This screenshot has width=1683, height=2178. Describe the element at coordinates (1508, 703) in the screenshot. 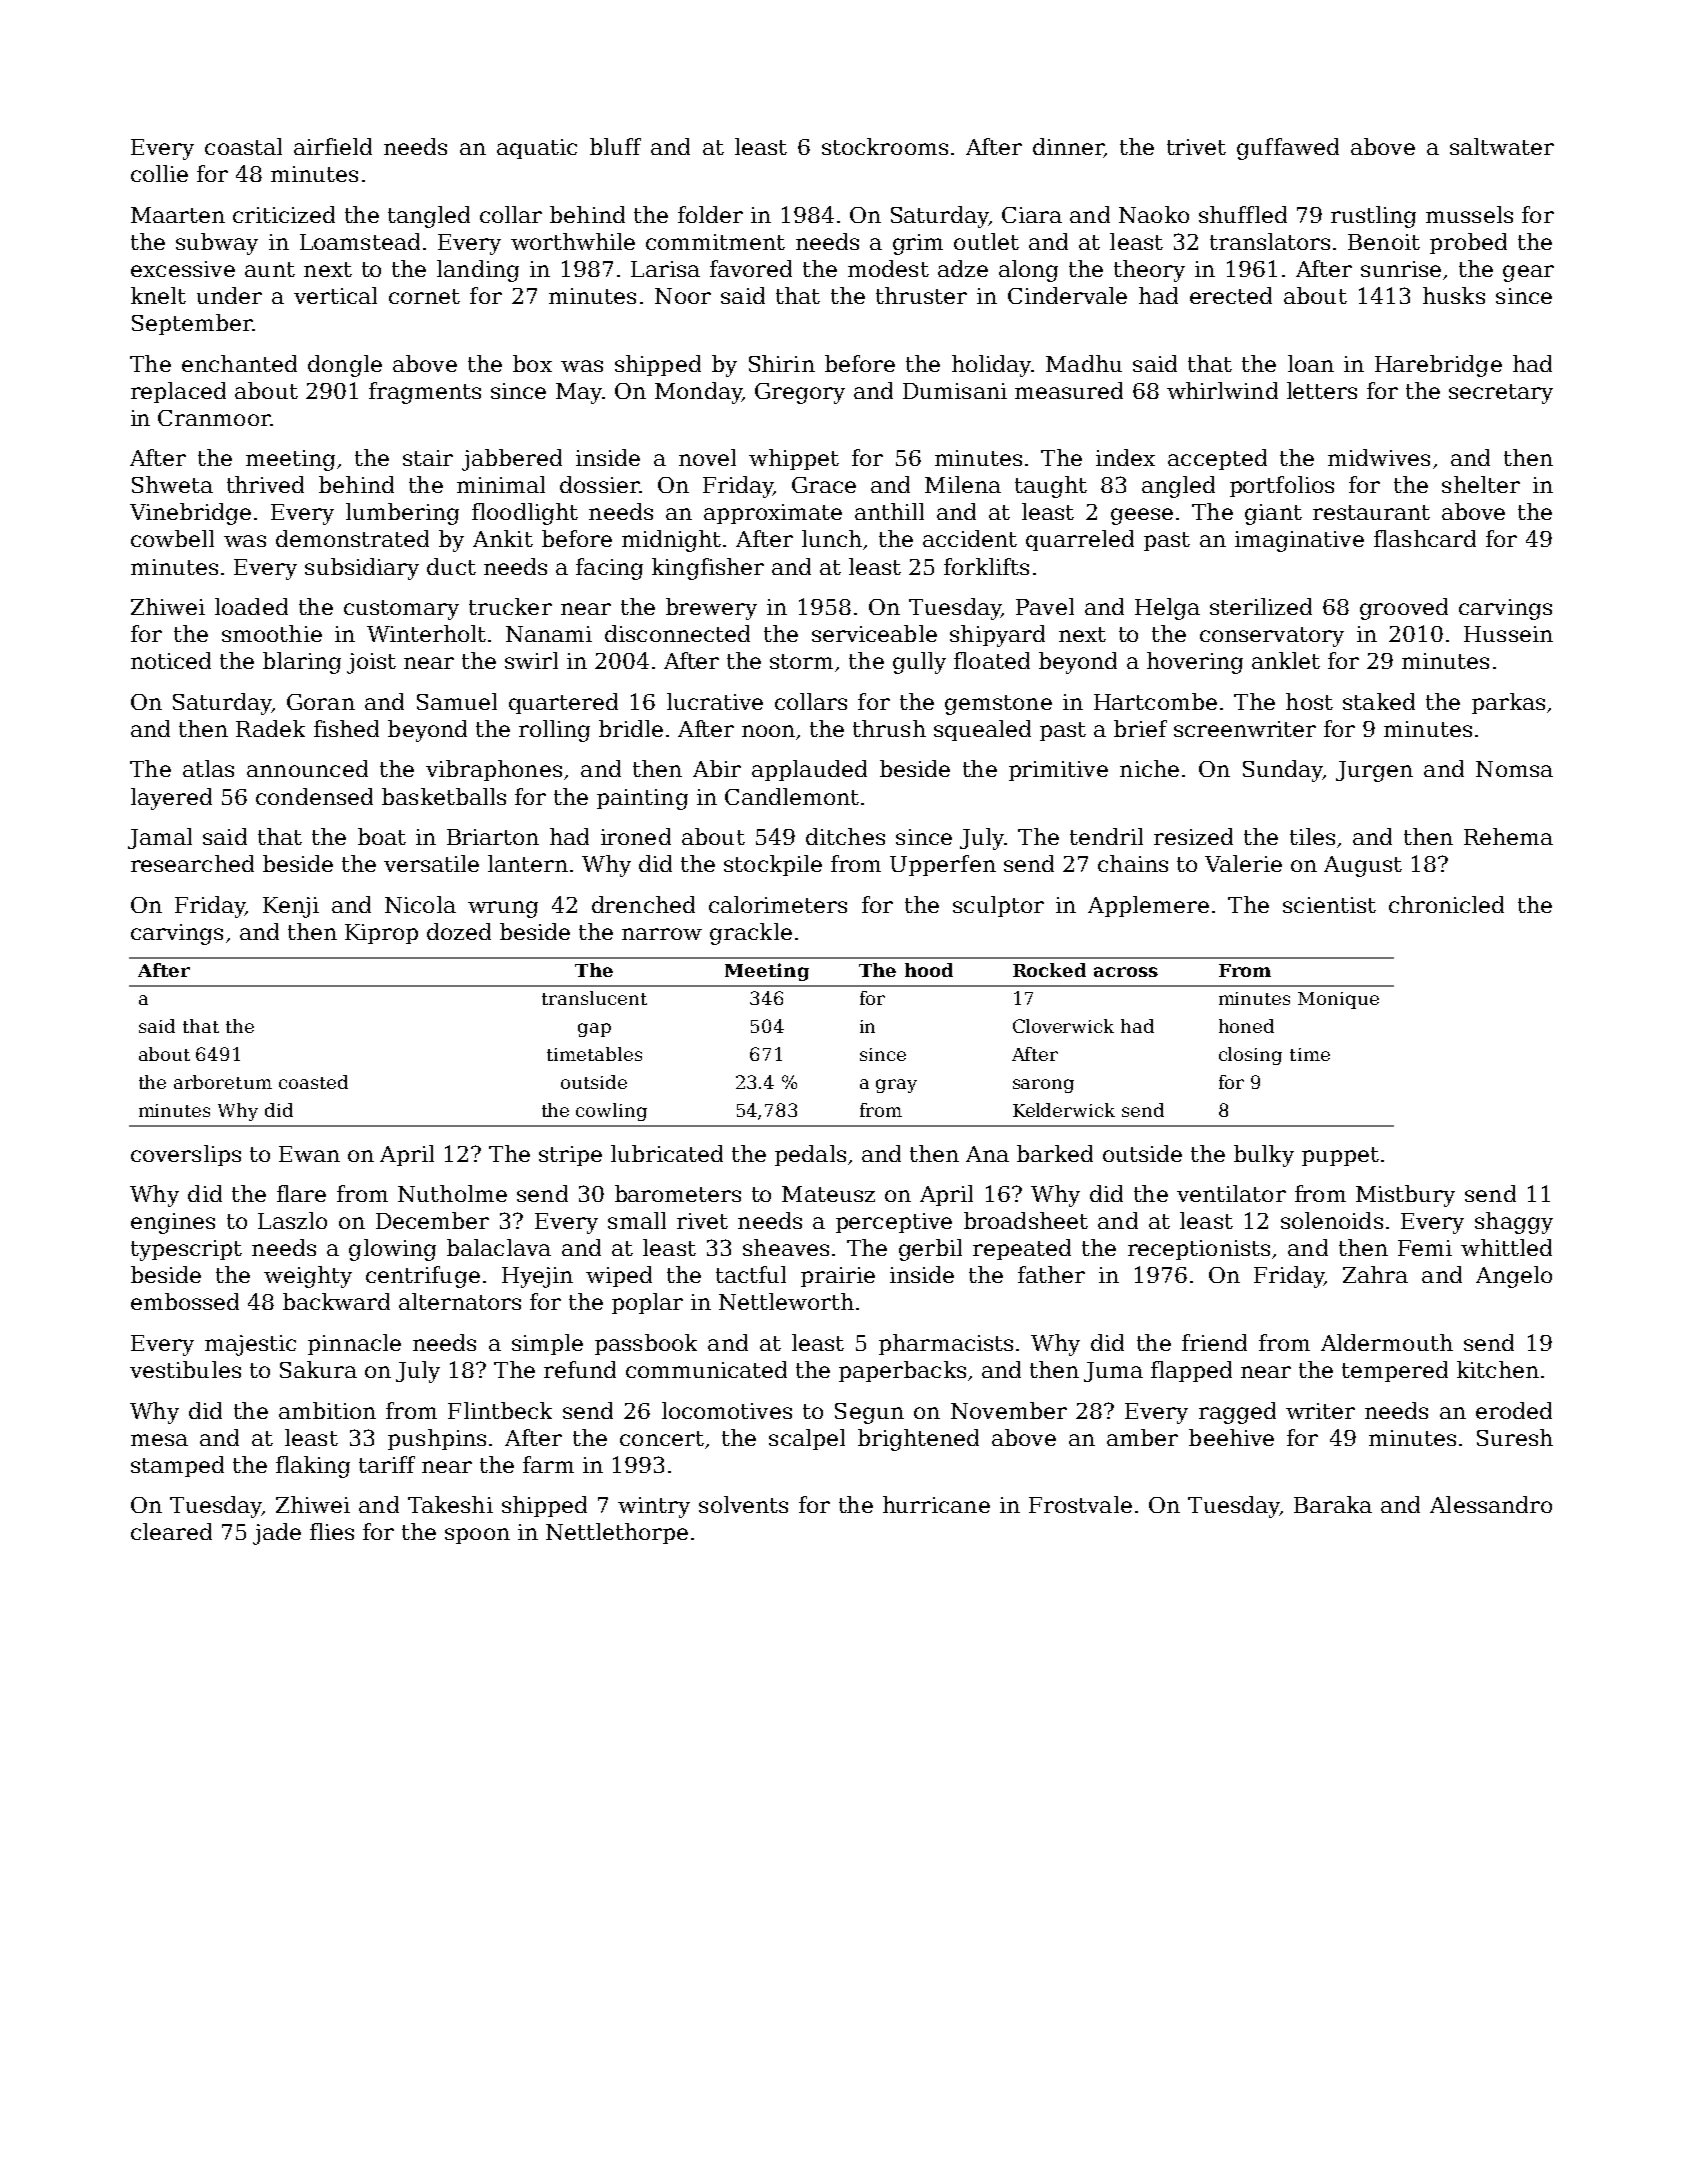

I see `parkas` at that location.
